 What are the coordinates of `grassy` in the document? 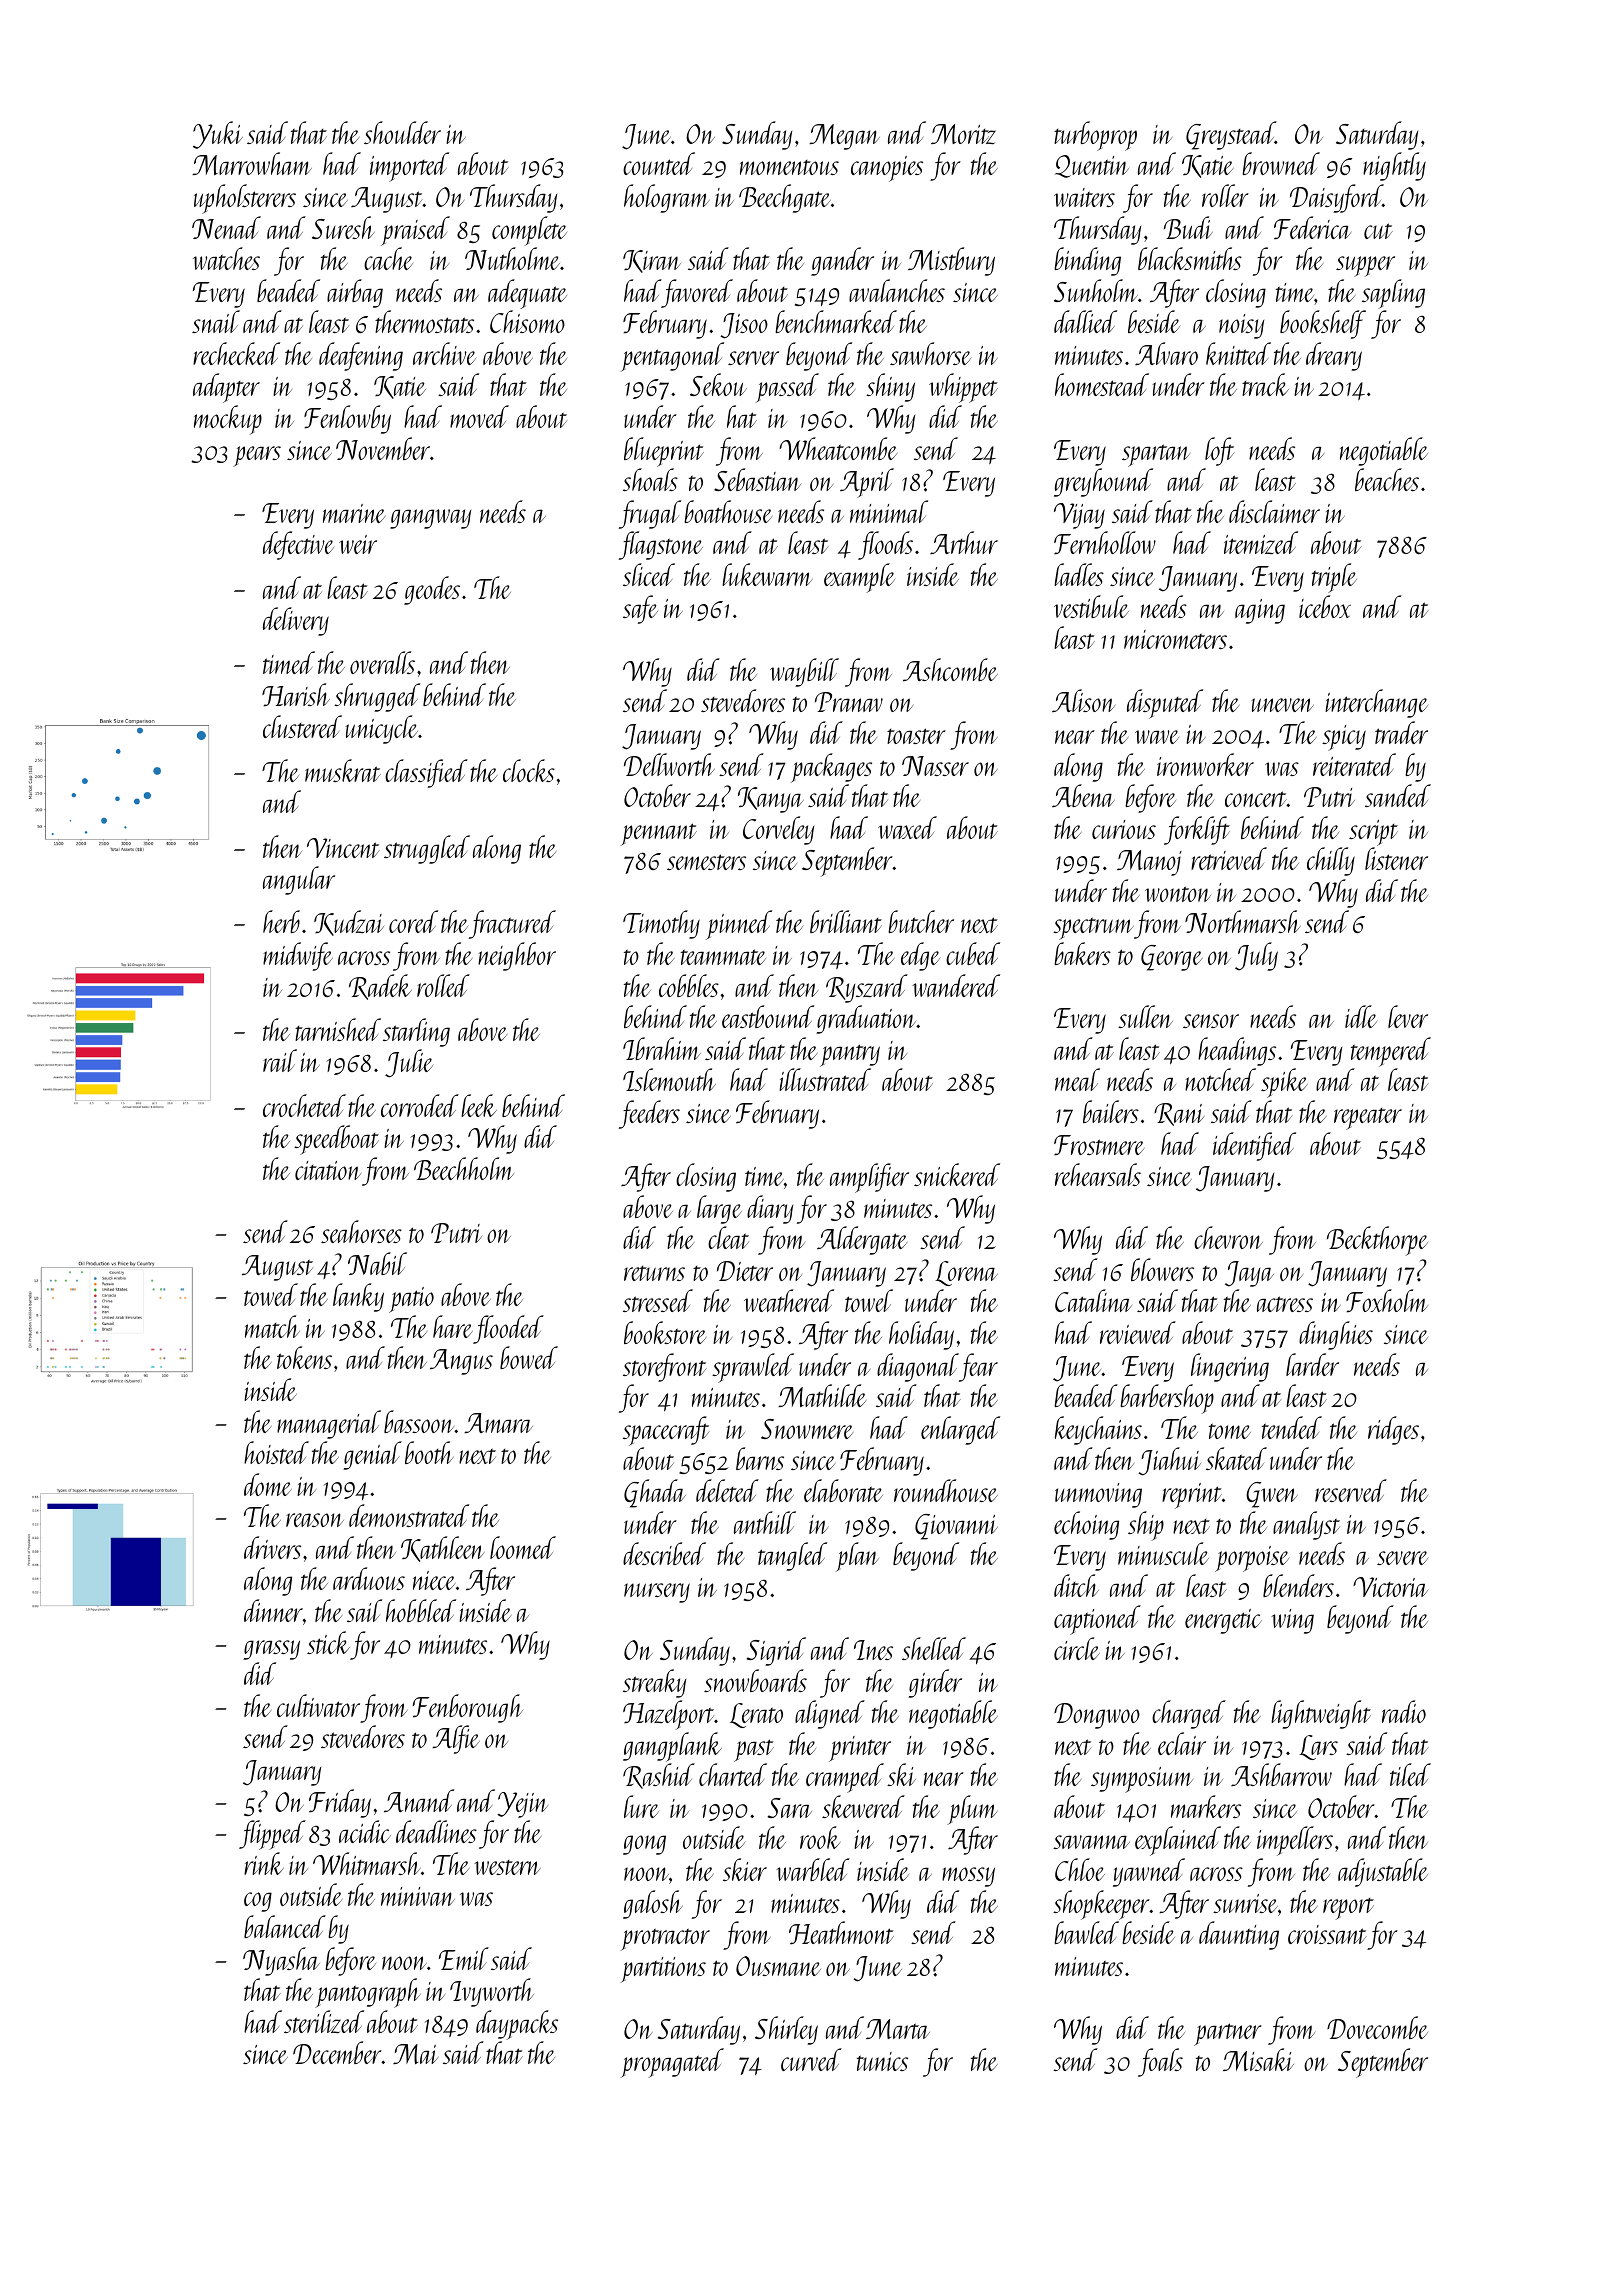 It's located at (271, 1650).
